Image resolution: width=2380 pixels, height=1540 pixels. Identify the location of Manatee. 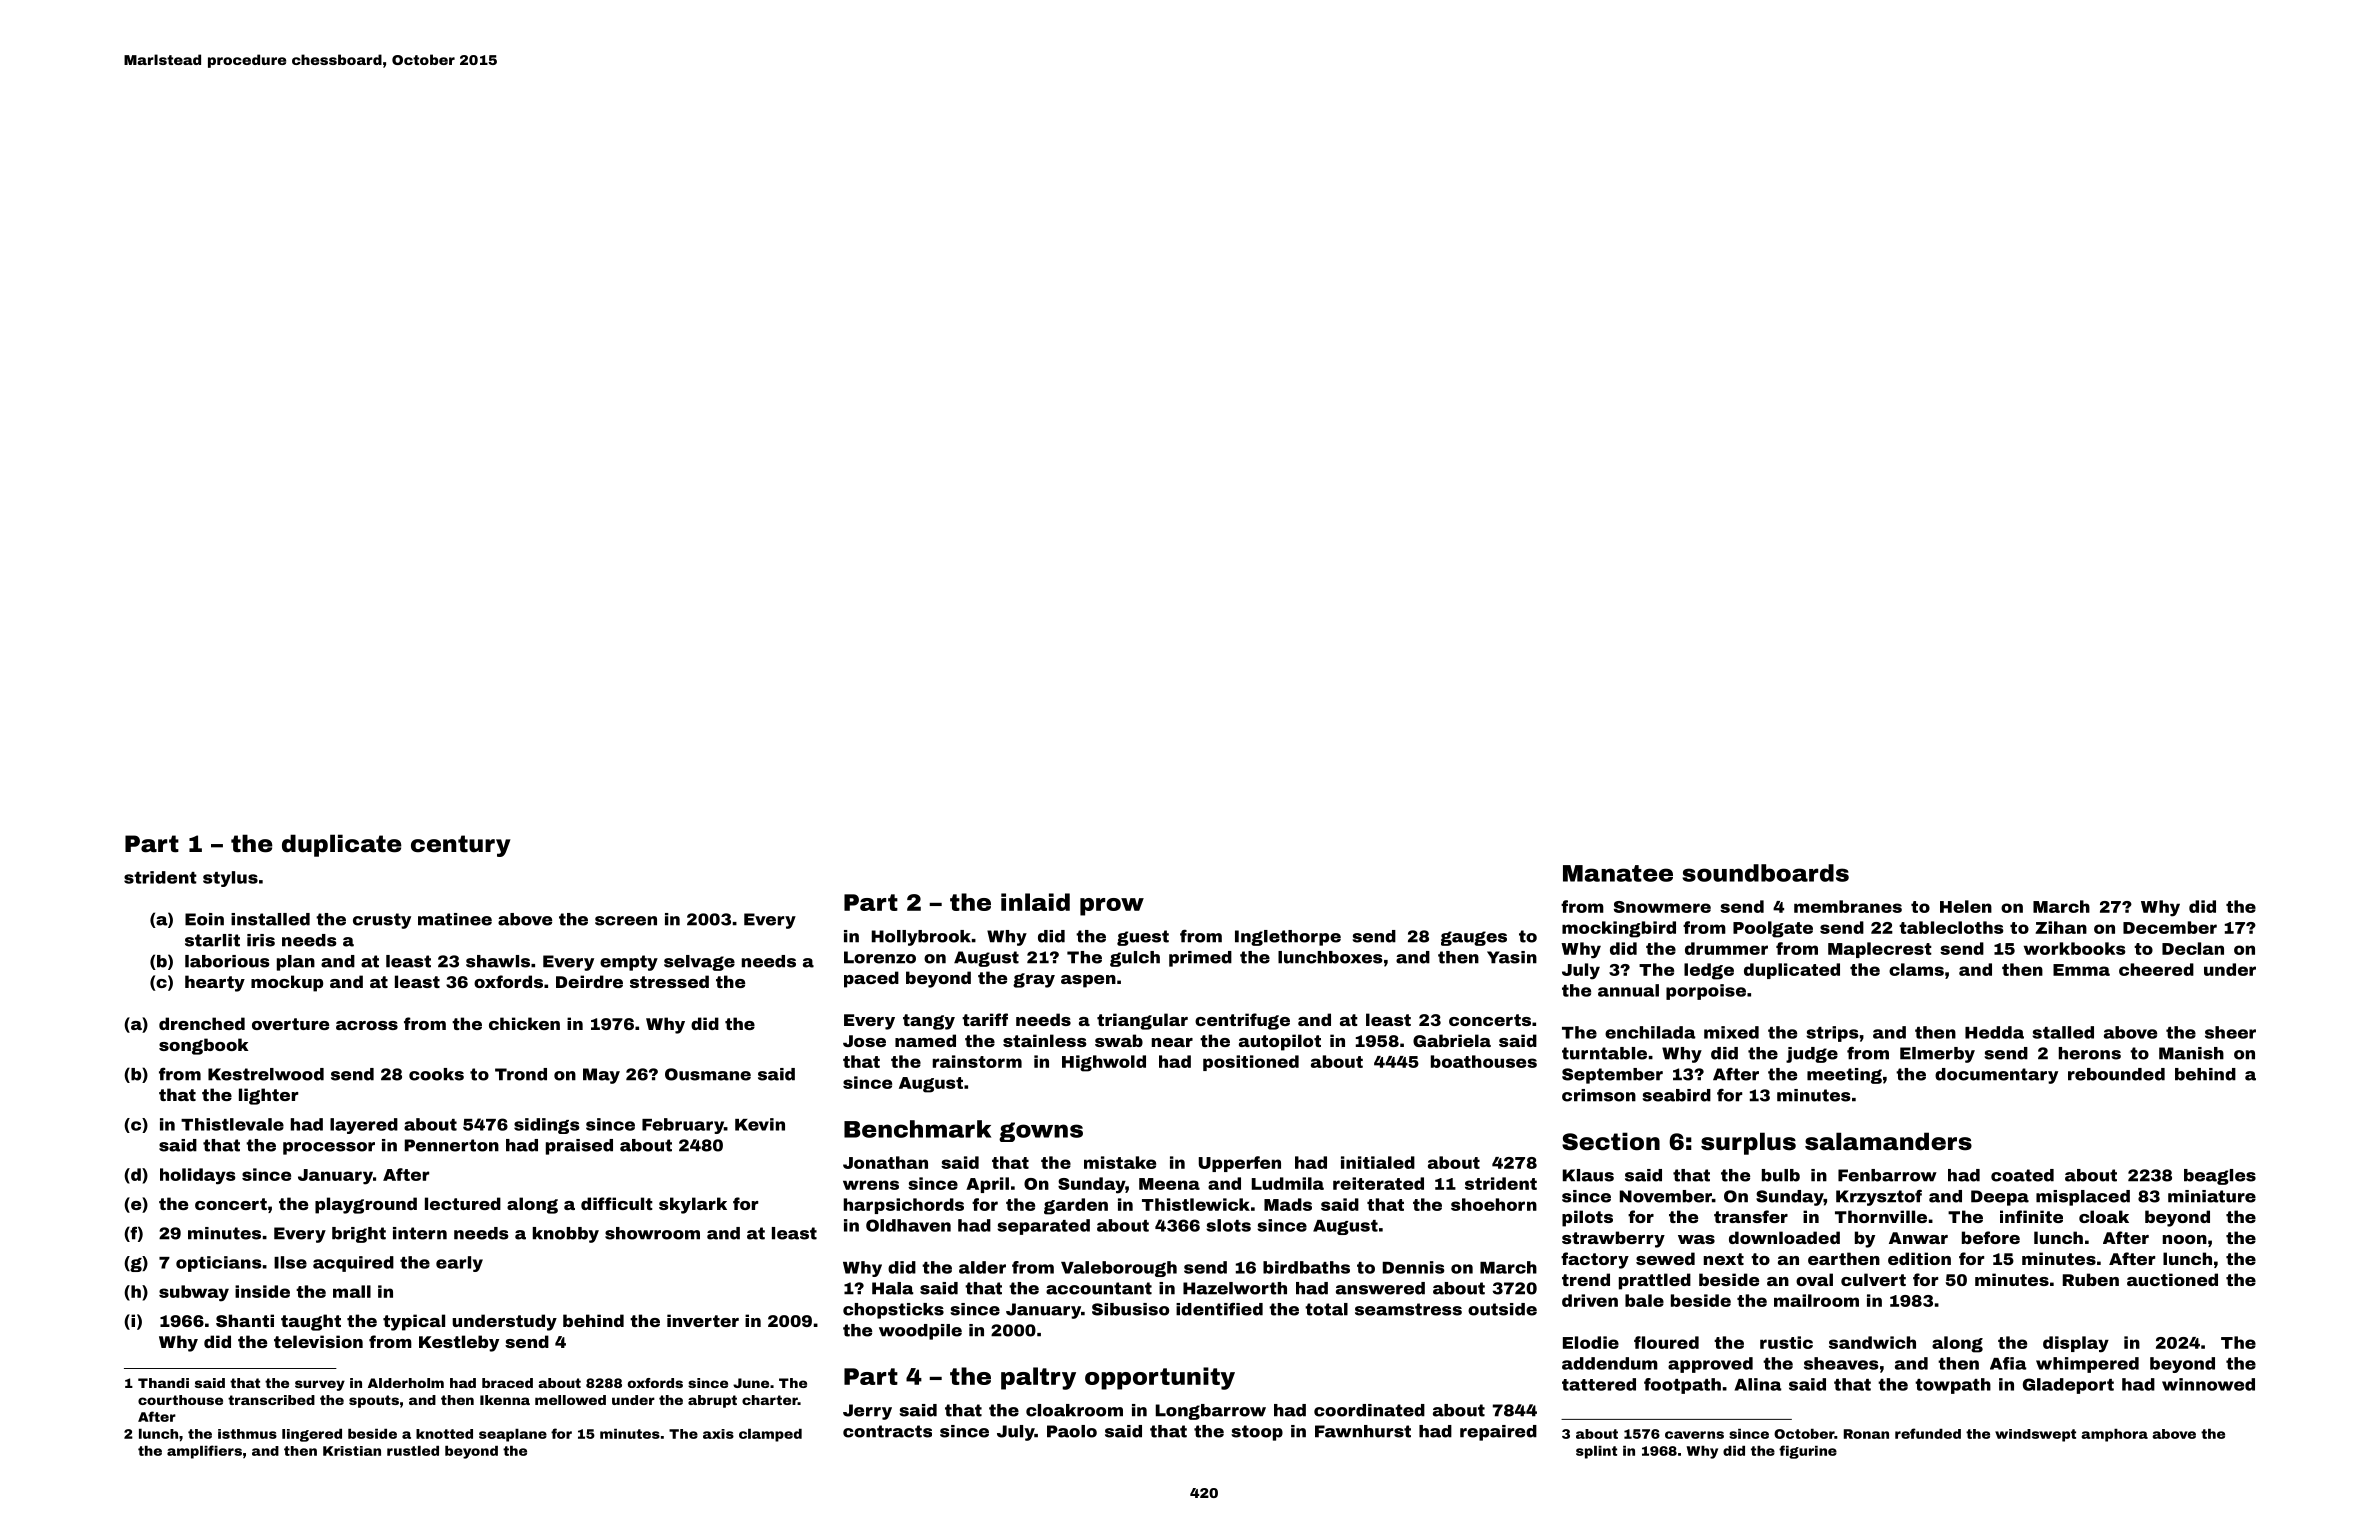
(1618, 873).
